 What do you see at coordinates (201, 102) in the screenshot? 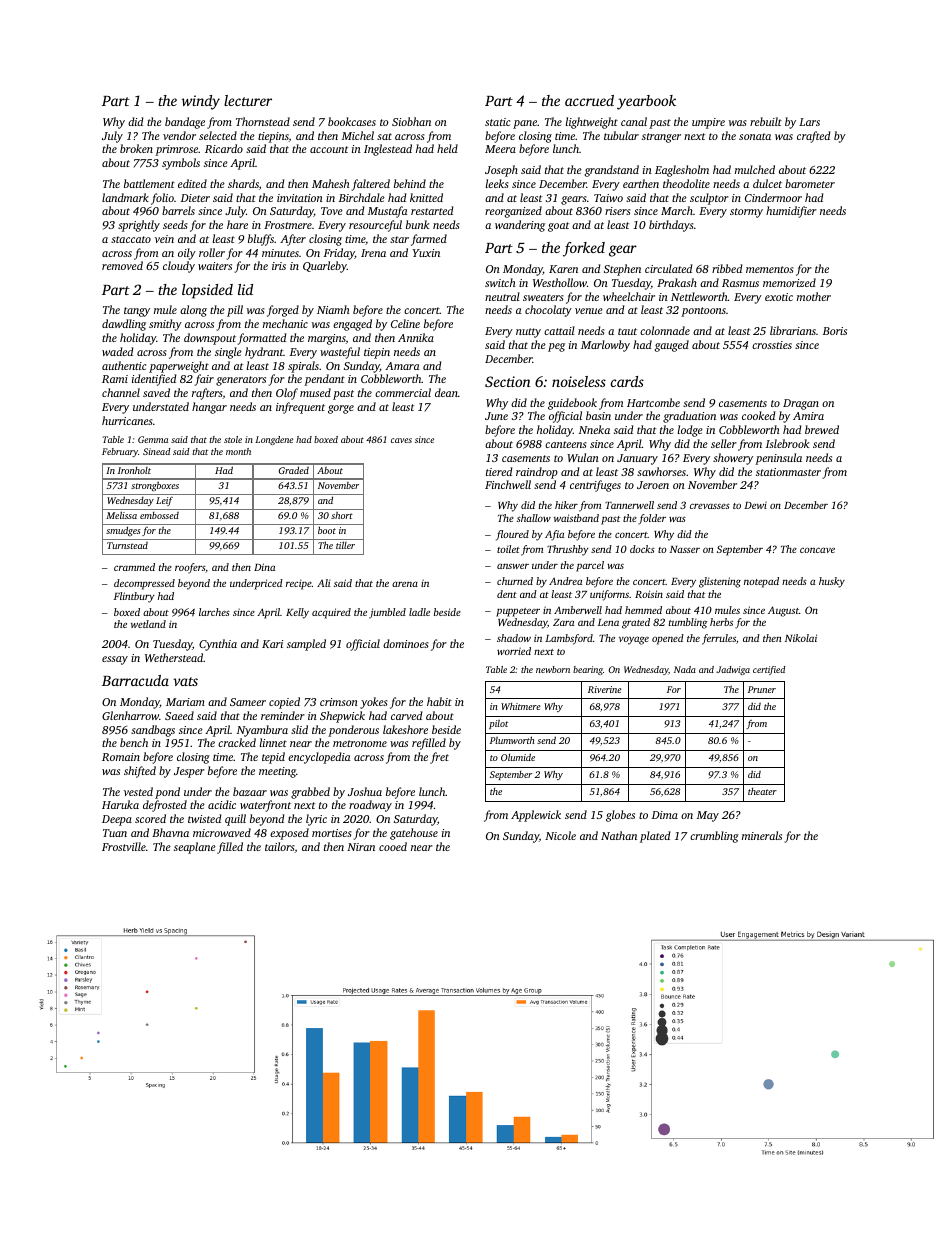
I see `windy` at bounding box center [201, 102].
